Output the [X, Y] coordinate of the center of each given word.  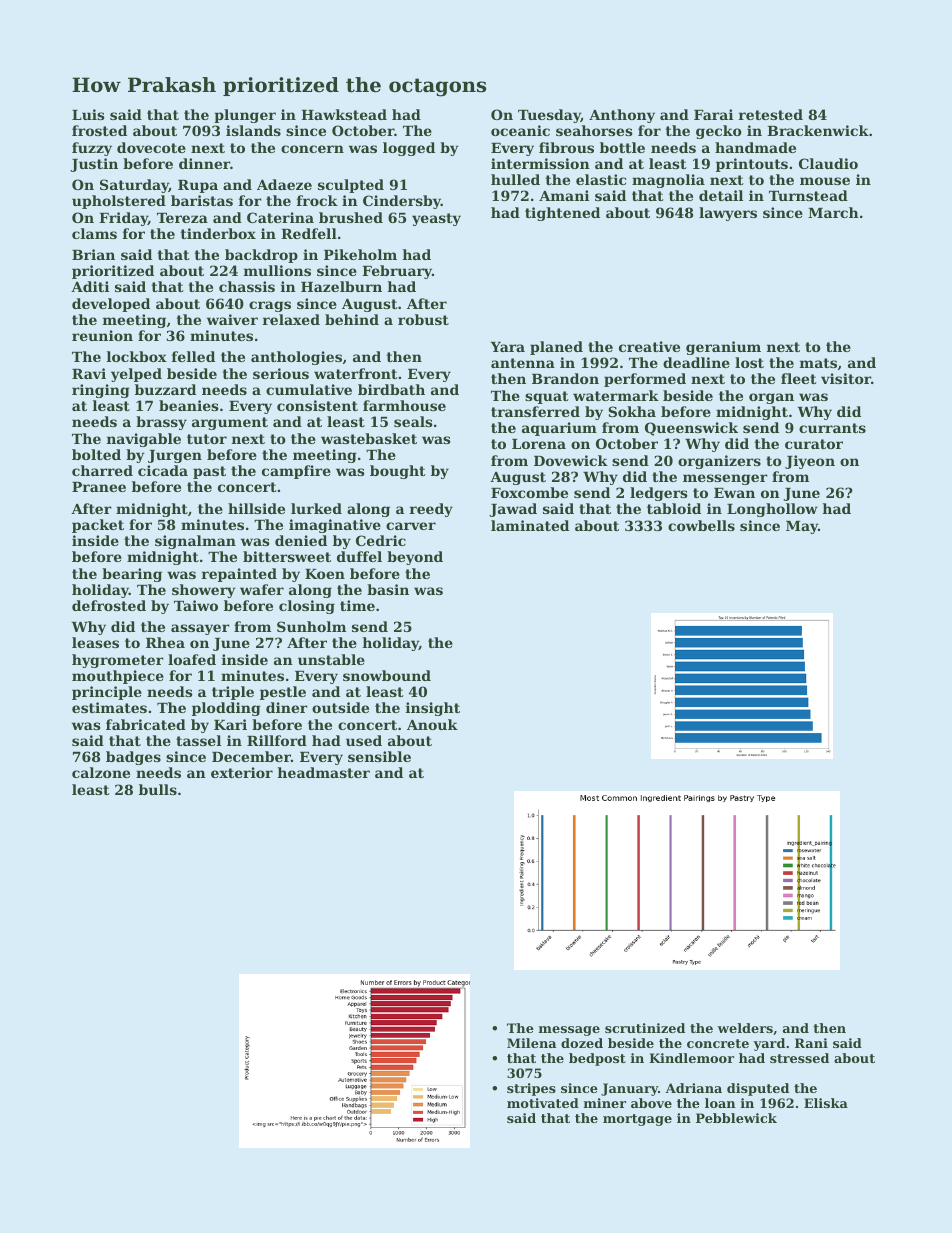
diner [287, 707]
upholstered [119, 202]
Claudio [828, 163]
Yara [508, 347]
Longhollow [772, 510]
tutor [207, 439]
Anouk [432, 724]
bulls [158, 789]
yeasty [436, 219]
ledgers [659, 494]
